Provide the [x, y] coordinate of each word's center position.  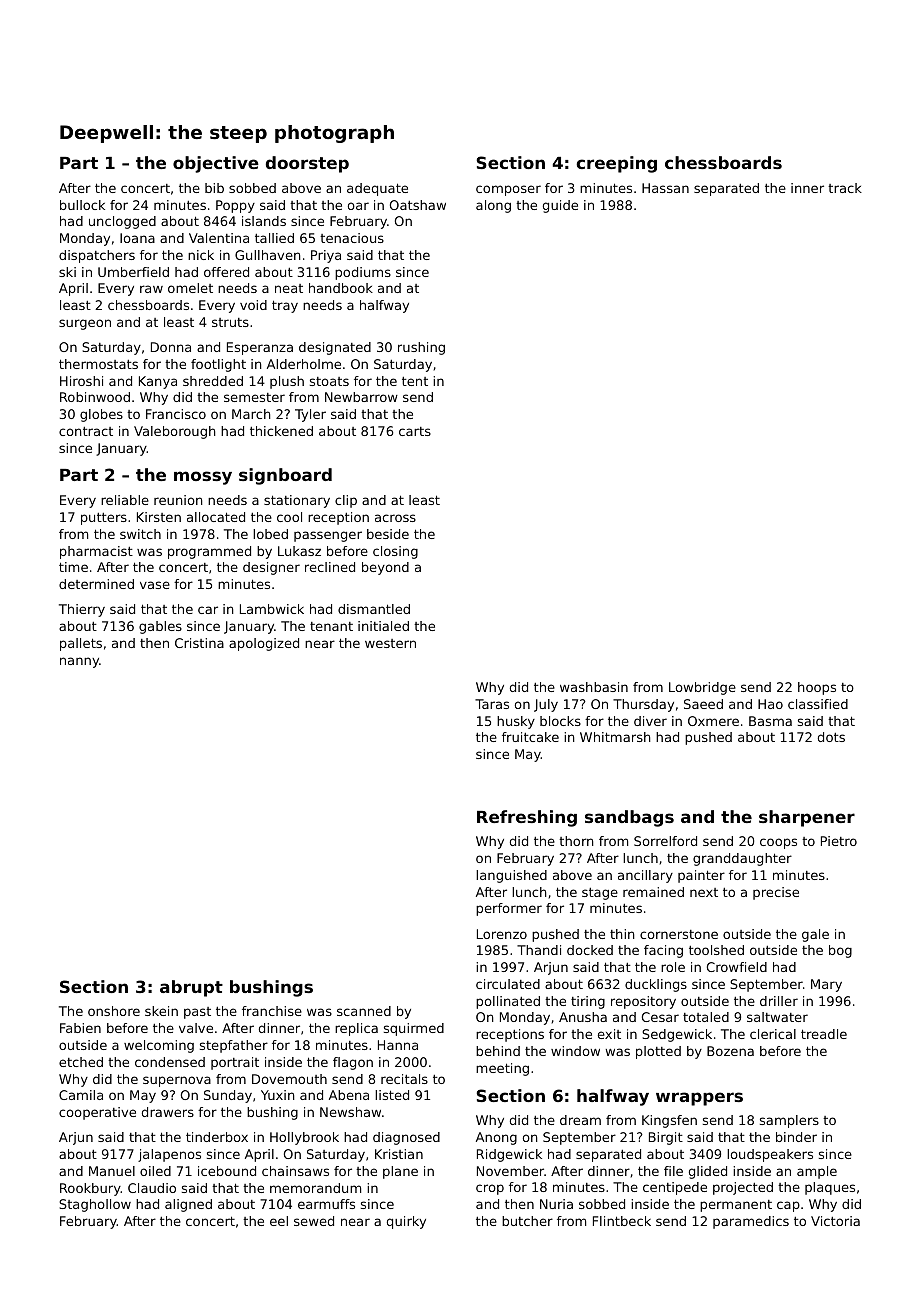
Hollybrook [304, 1138]
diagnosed [406, 1138]
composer [508, 190]
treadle [824, 1034]
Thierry [82, 610]
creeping [616, 164]
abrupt [191, 988]
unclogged [122, 222]
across [395, 518]
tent [415, 381]
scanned [364, 1011]
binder [796, 1137]
